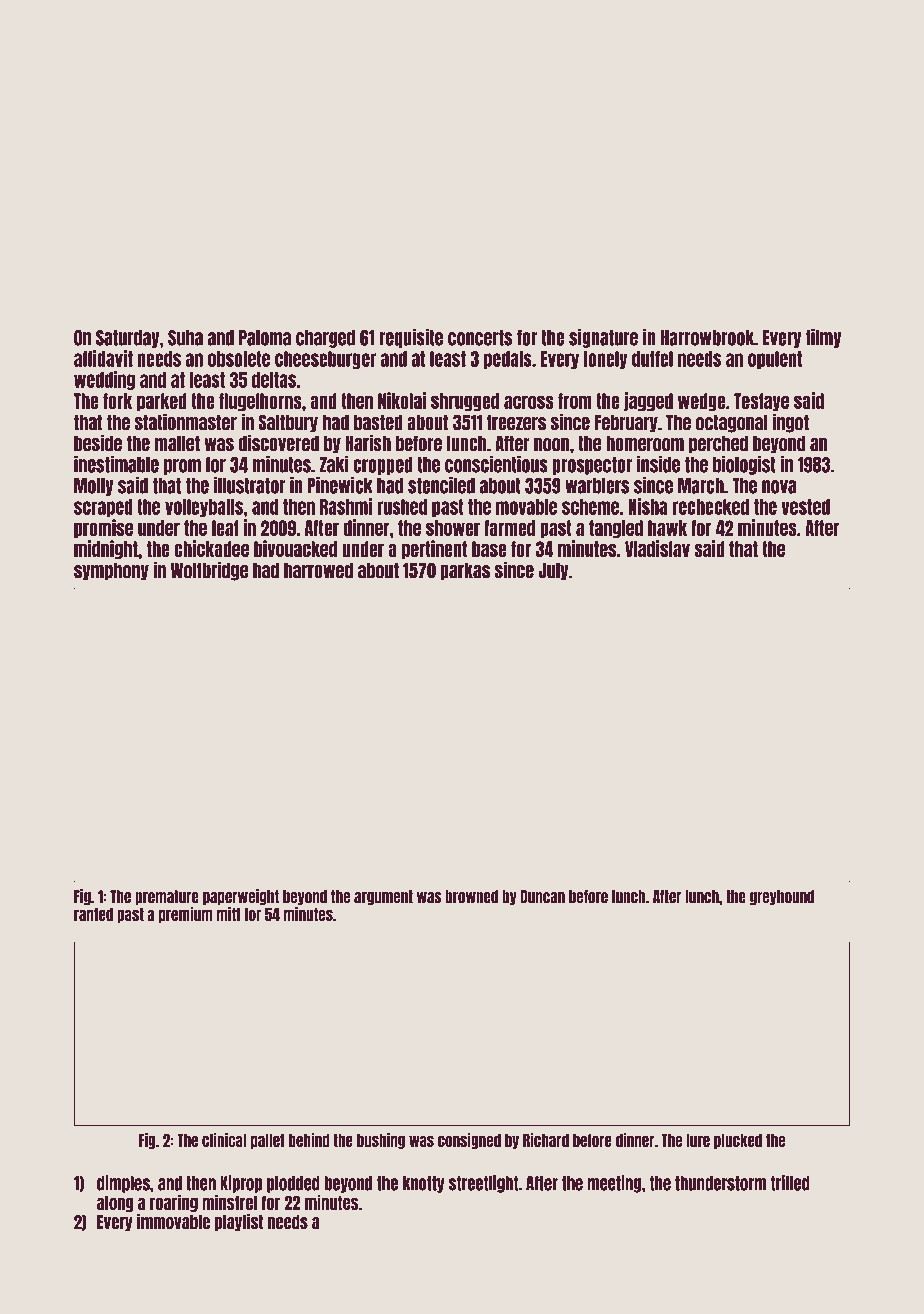 This image has width=924, height=1314. I want to click on lonely, so click(605, 360).
